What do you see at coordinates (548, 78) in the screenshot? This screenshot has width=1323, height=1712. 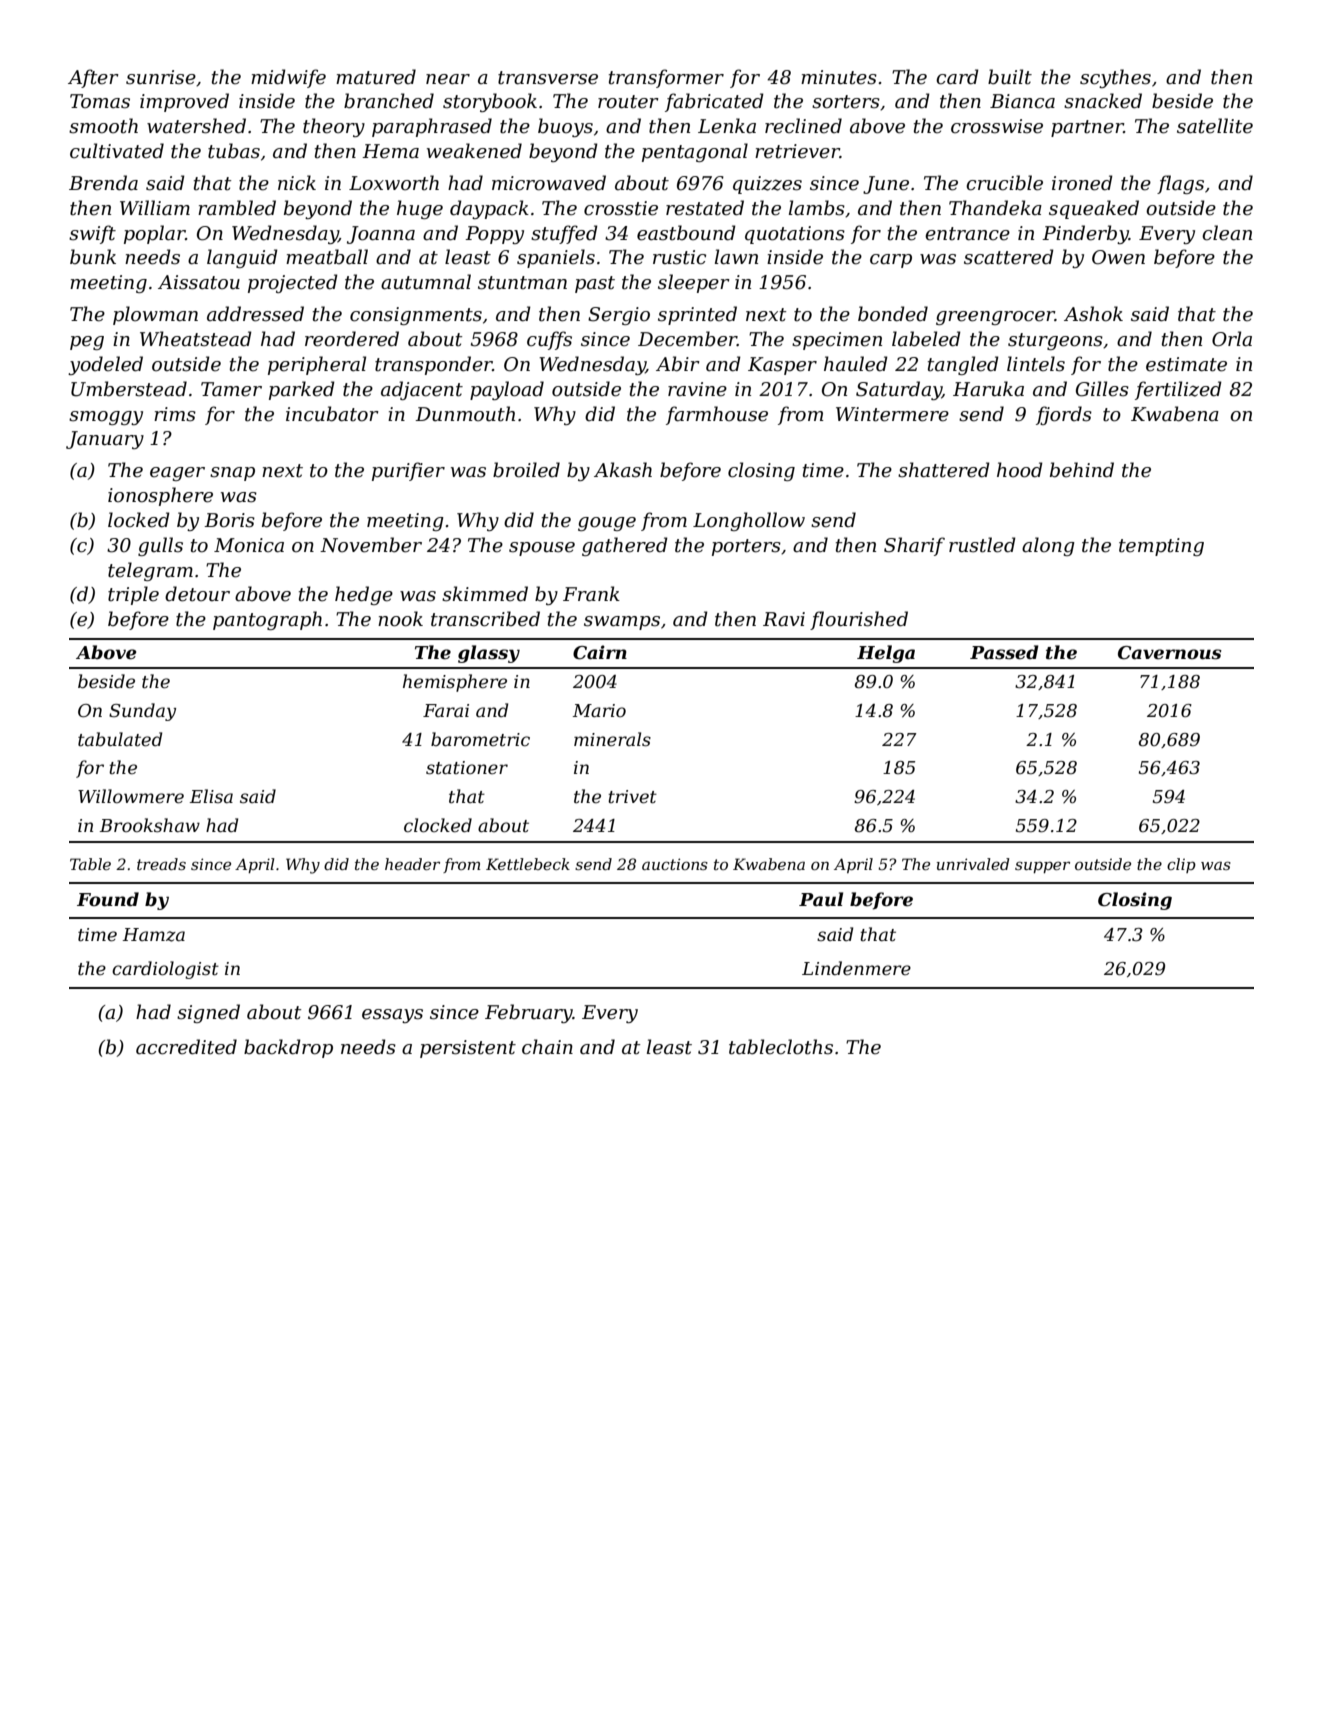 I see `transverse` at bounding box center [548, 78].
